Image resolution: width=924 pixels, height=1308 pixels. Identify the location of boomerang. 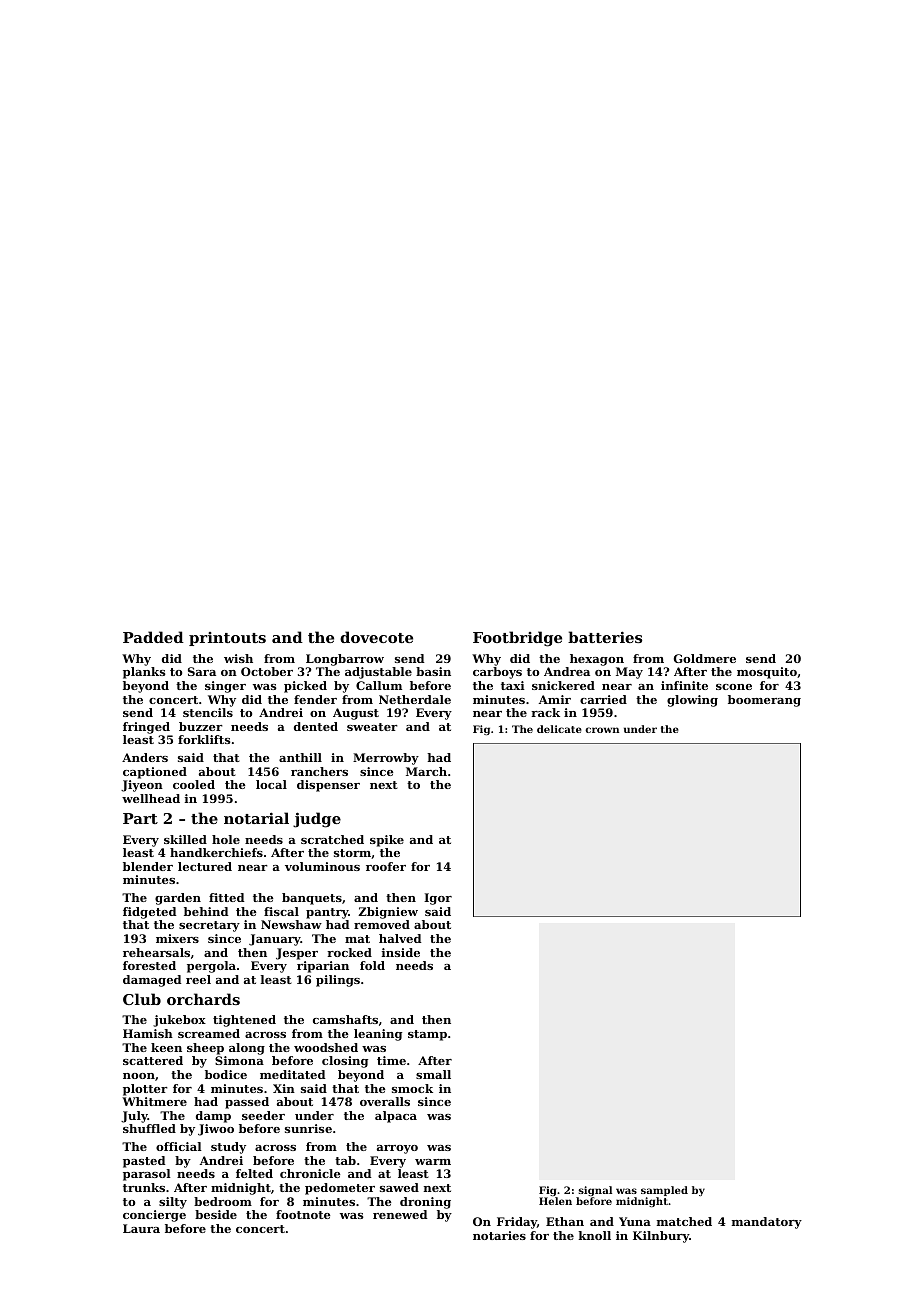
(764, 701).
